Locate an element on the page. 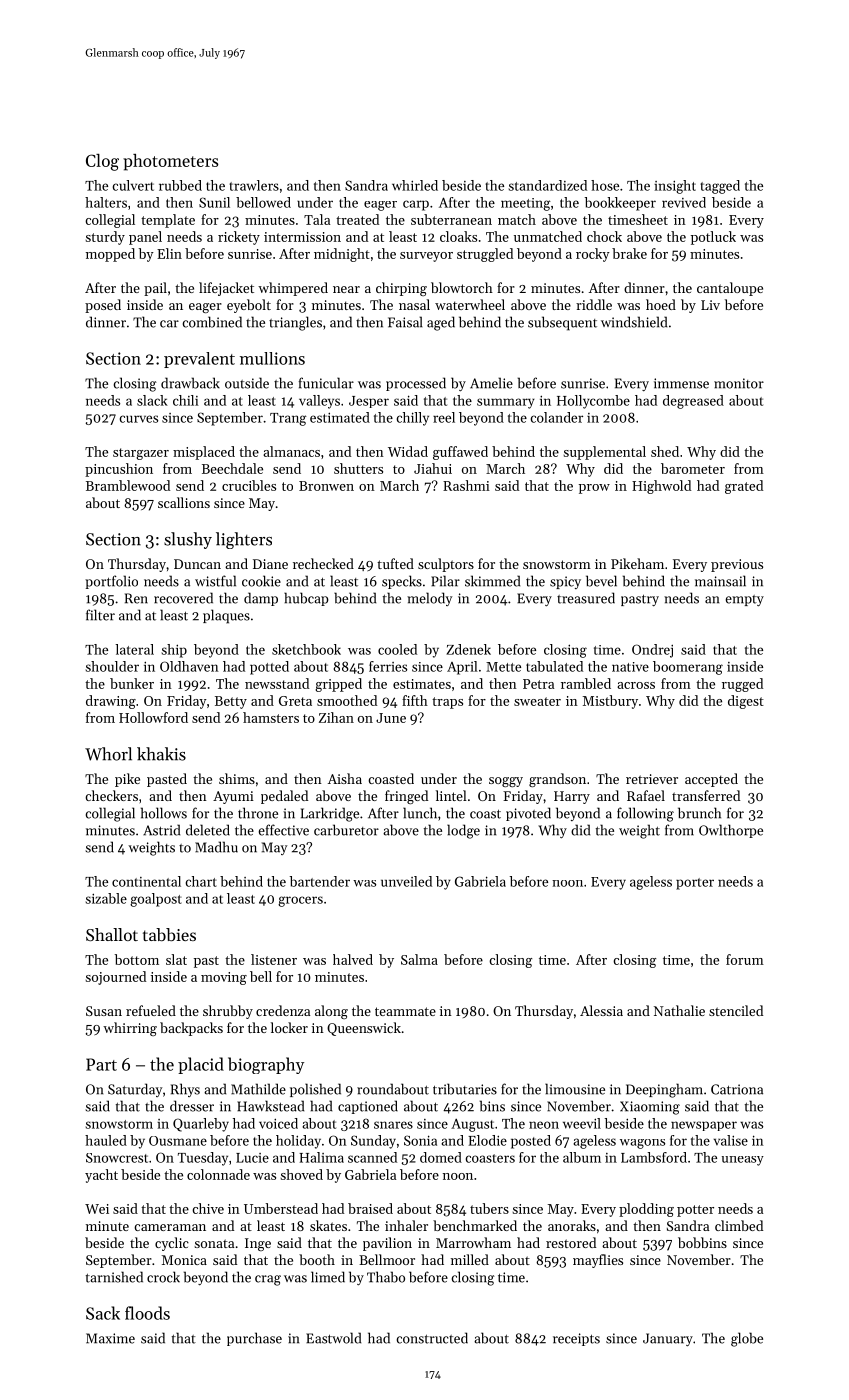  crag is located at coordinates (268, 1280).
